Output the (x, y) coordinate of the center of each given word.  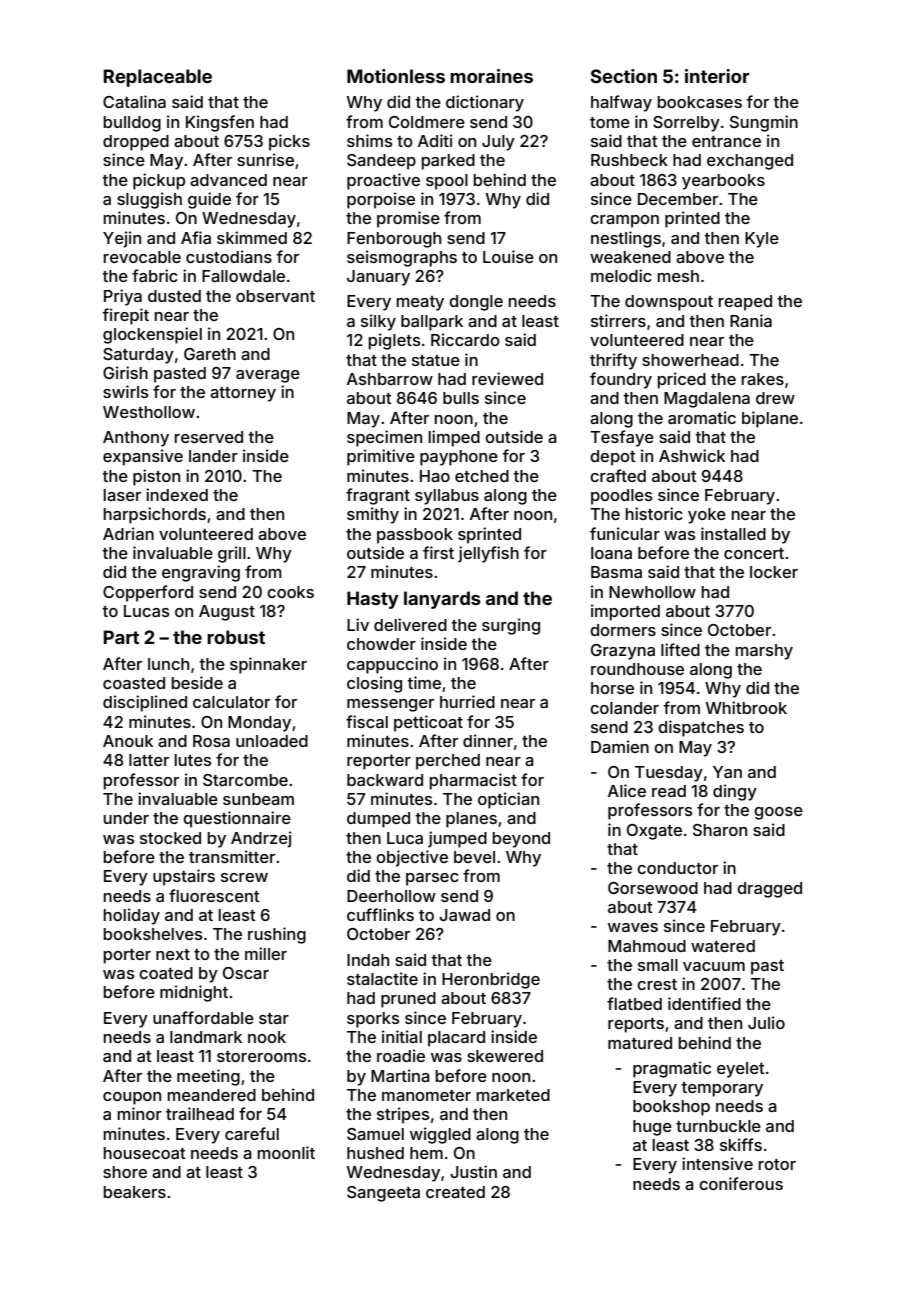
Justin (473, 1171)
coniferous (741, 1183)
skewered (505, 1056)
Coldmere (427, 122)
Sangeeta (383, 1194)
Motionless (396, 76)
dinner (488, 740)
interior (717, 76)
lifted (680, 649)
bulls (461, 398)
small (658, 965)
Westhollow (149, 412)
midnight (194, 993)
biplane (770, 419)
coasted (134, 683)
